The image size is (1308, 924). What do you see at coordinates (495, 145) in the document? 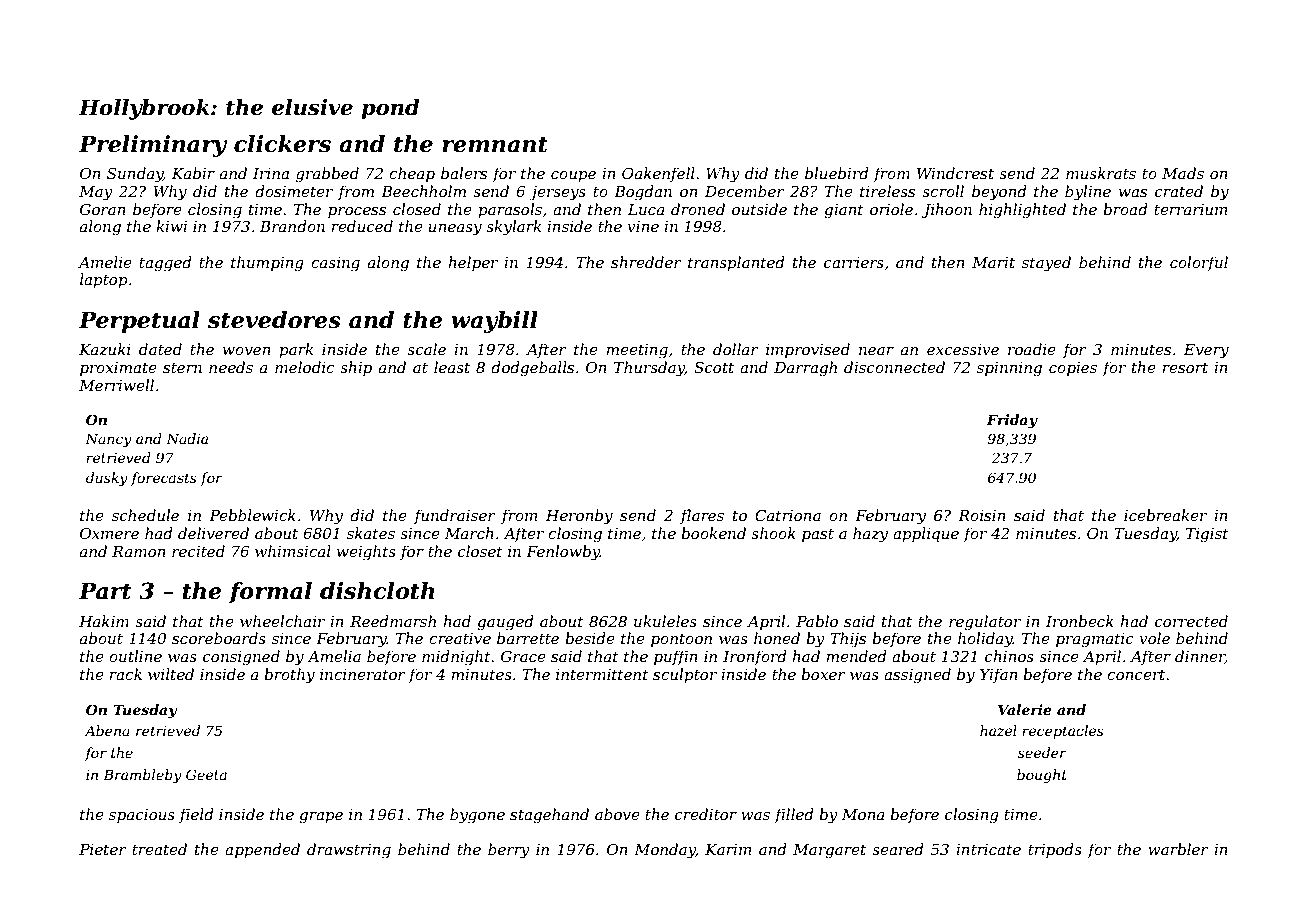
I see `remnant` at bounding box center [495, 145].
